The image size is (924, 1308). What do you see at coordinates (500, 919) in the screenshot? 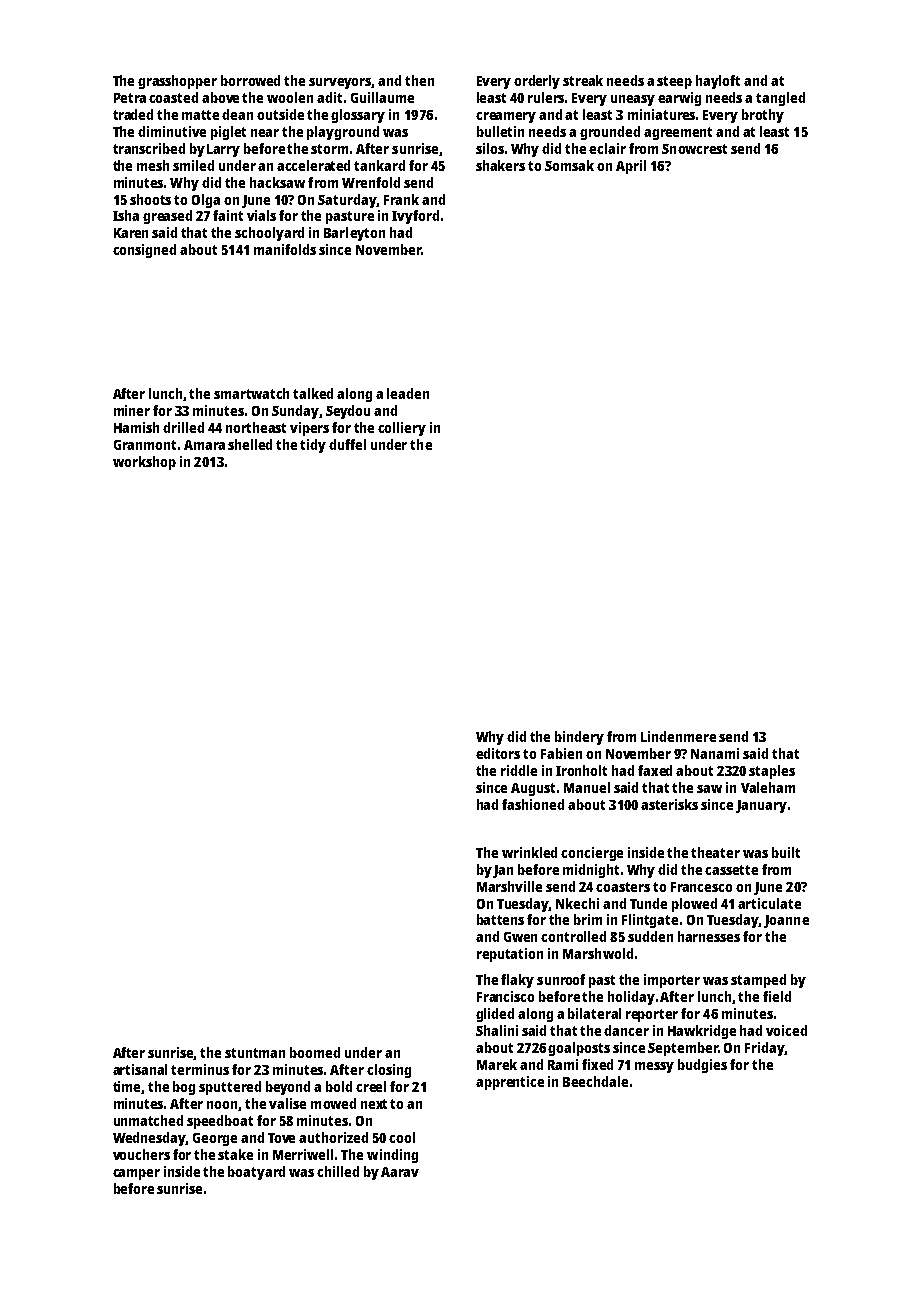
I see `battens` at bounding box center [500, 919].
